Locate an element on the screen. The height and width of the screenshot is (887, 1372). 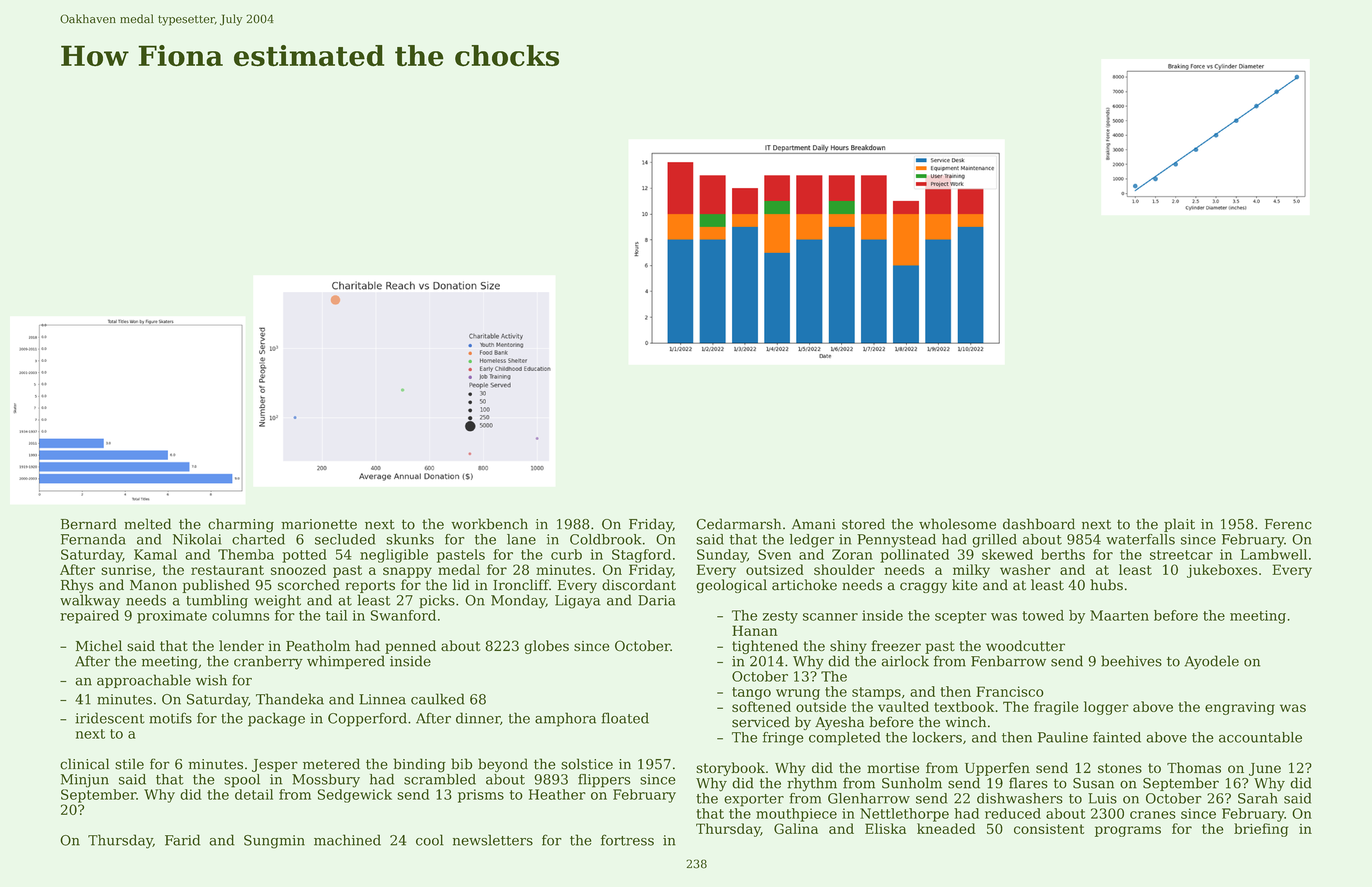
Bernard is located at coordinates (89, 524).
